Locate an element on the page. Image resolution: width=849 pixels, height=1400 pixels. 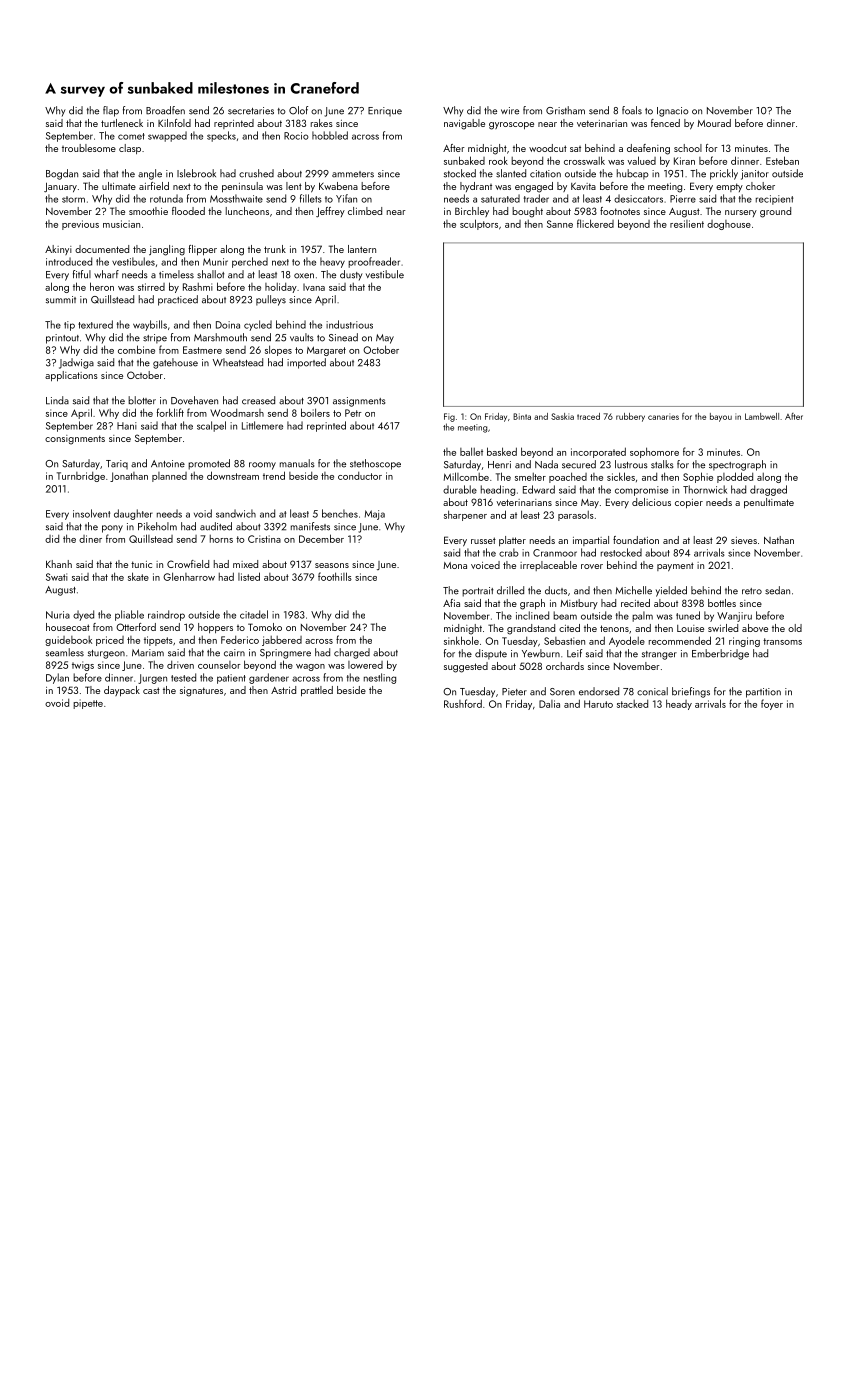
blotter is located at coordinates (142, 400).
